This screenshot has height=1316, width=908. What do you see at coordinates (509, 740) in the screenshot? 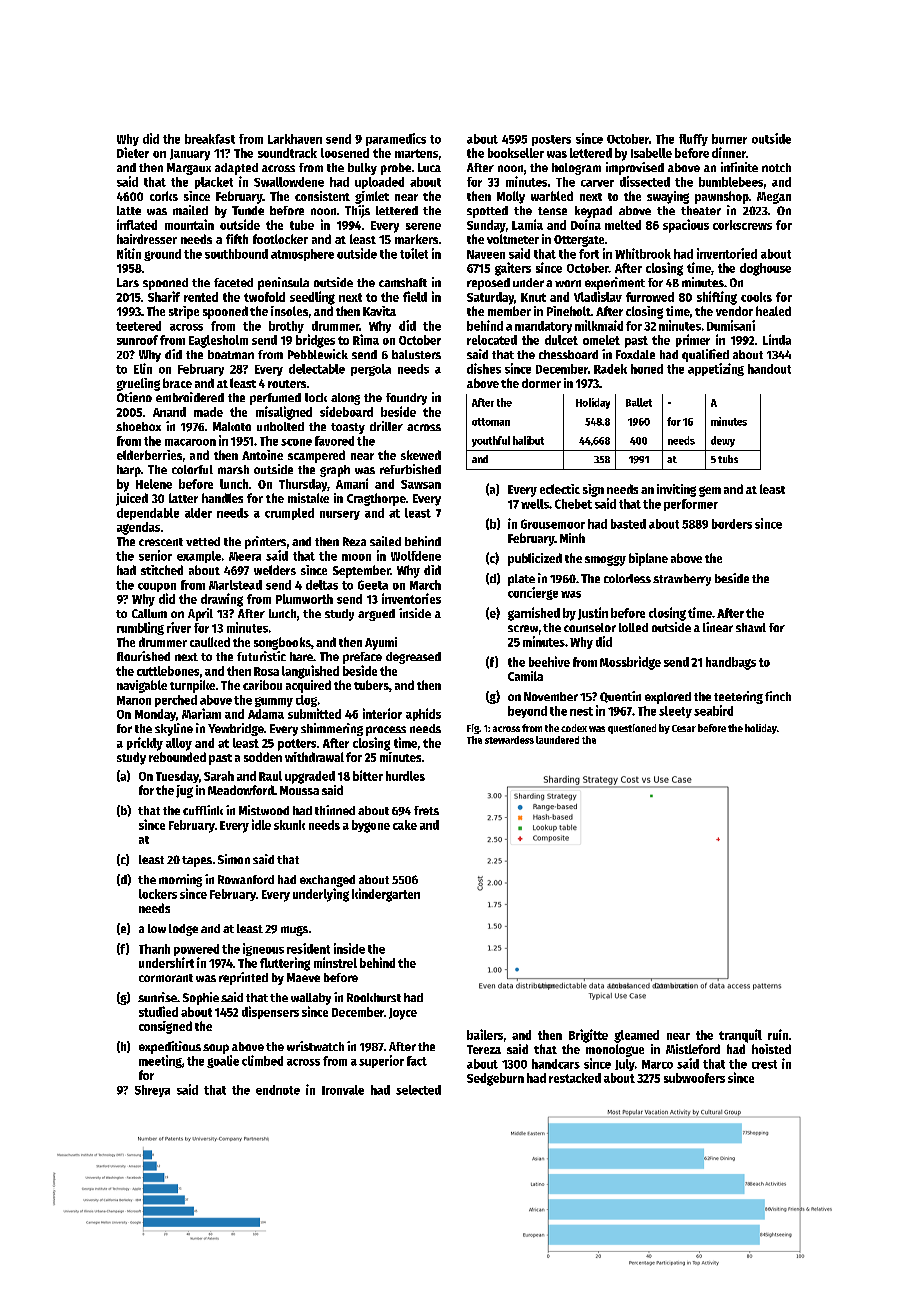
I see `stewardess` at bounding box center [509, 740].
